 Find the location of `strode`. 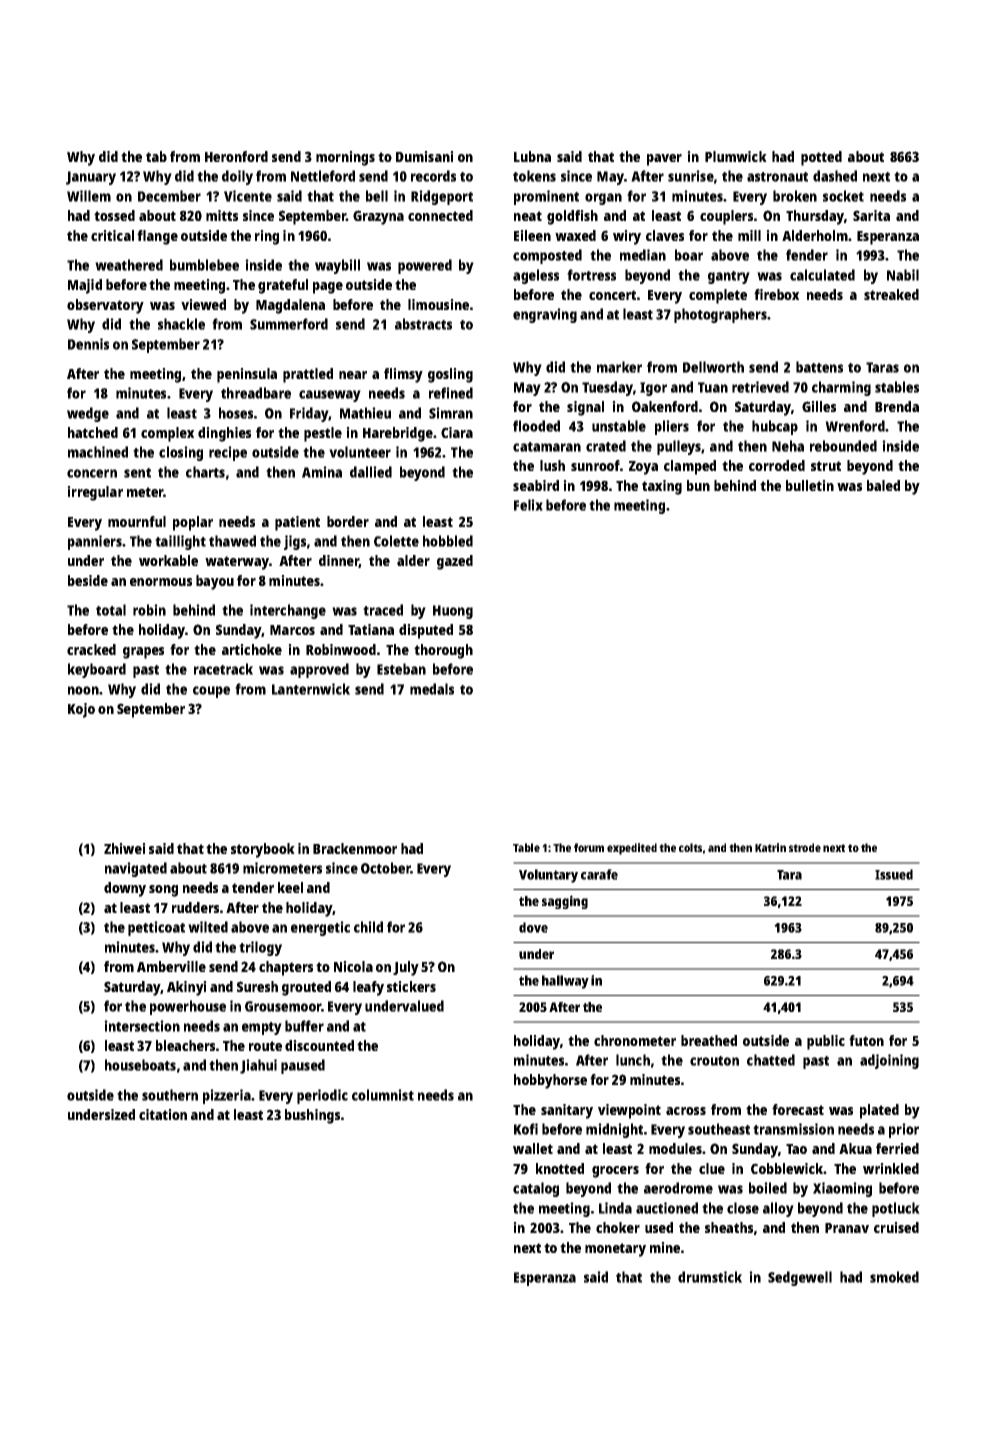

strode is located at coordinates (805, 847).
